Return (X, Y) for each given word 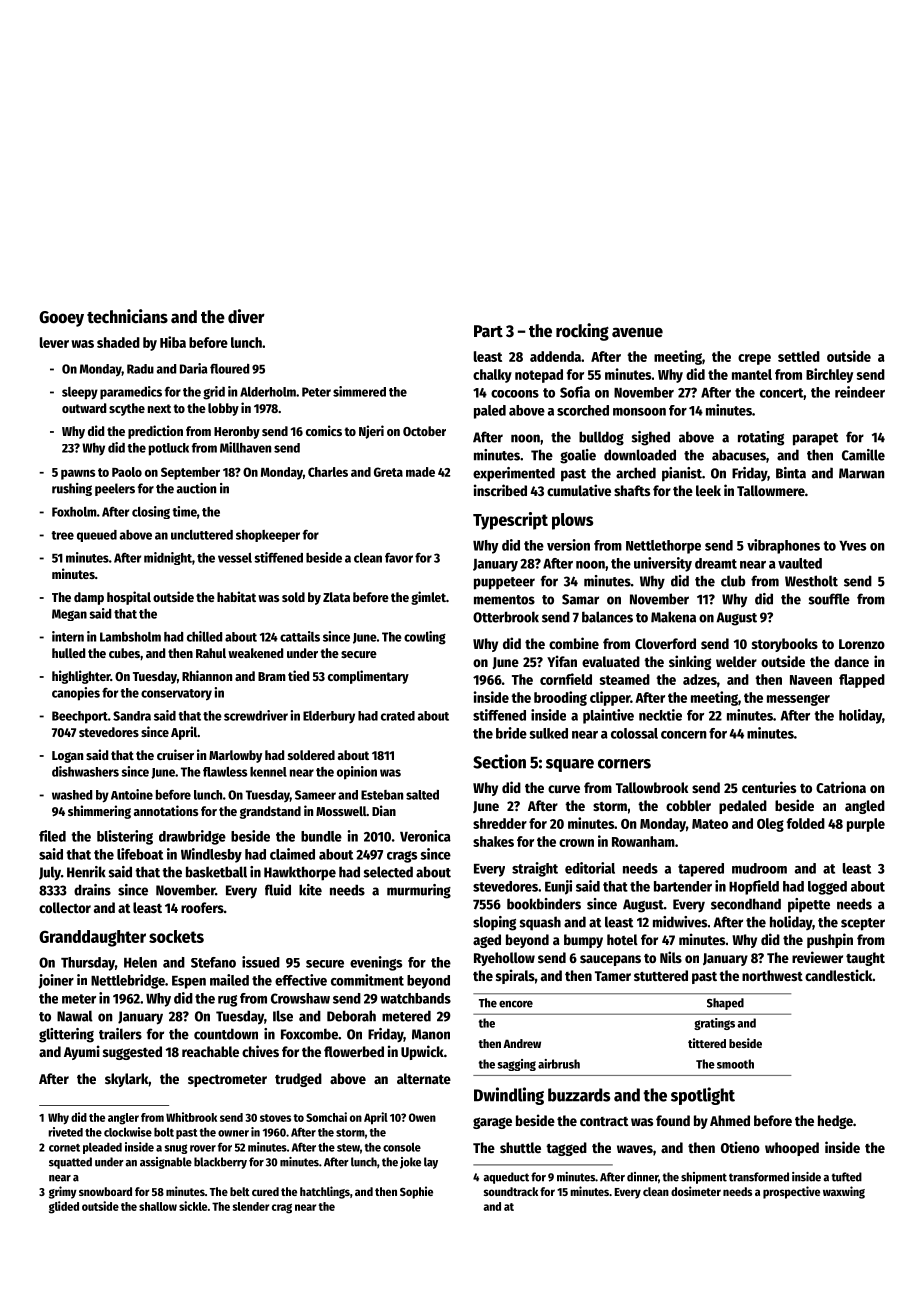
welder (736, 661)
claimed (292, 854)
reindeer (860, 392)
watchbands (415, 998)
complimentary (368, 677)
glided (64, 1207)
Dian (384, 810)
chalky (492, 376)
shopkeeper (268, 536)
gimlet (428, 598)
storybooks (785, 645)
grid (214, 393)
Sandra (132, 716)
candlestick (838, 975)
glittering (66, 1035)
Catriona (841, 787)
